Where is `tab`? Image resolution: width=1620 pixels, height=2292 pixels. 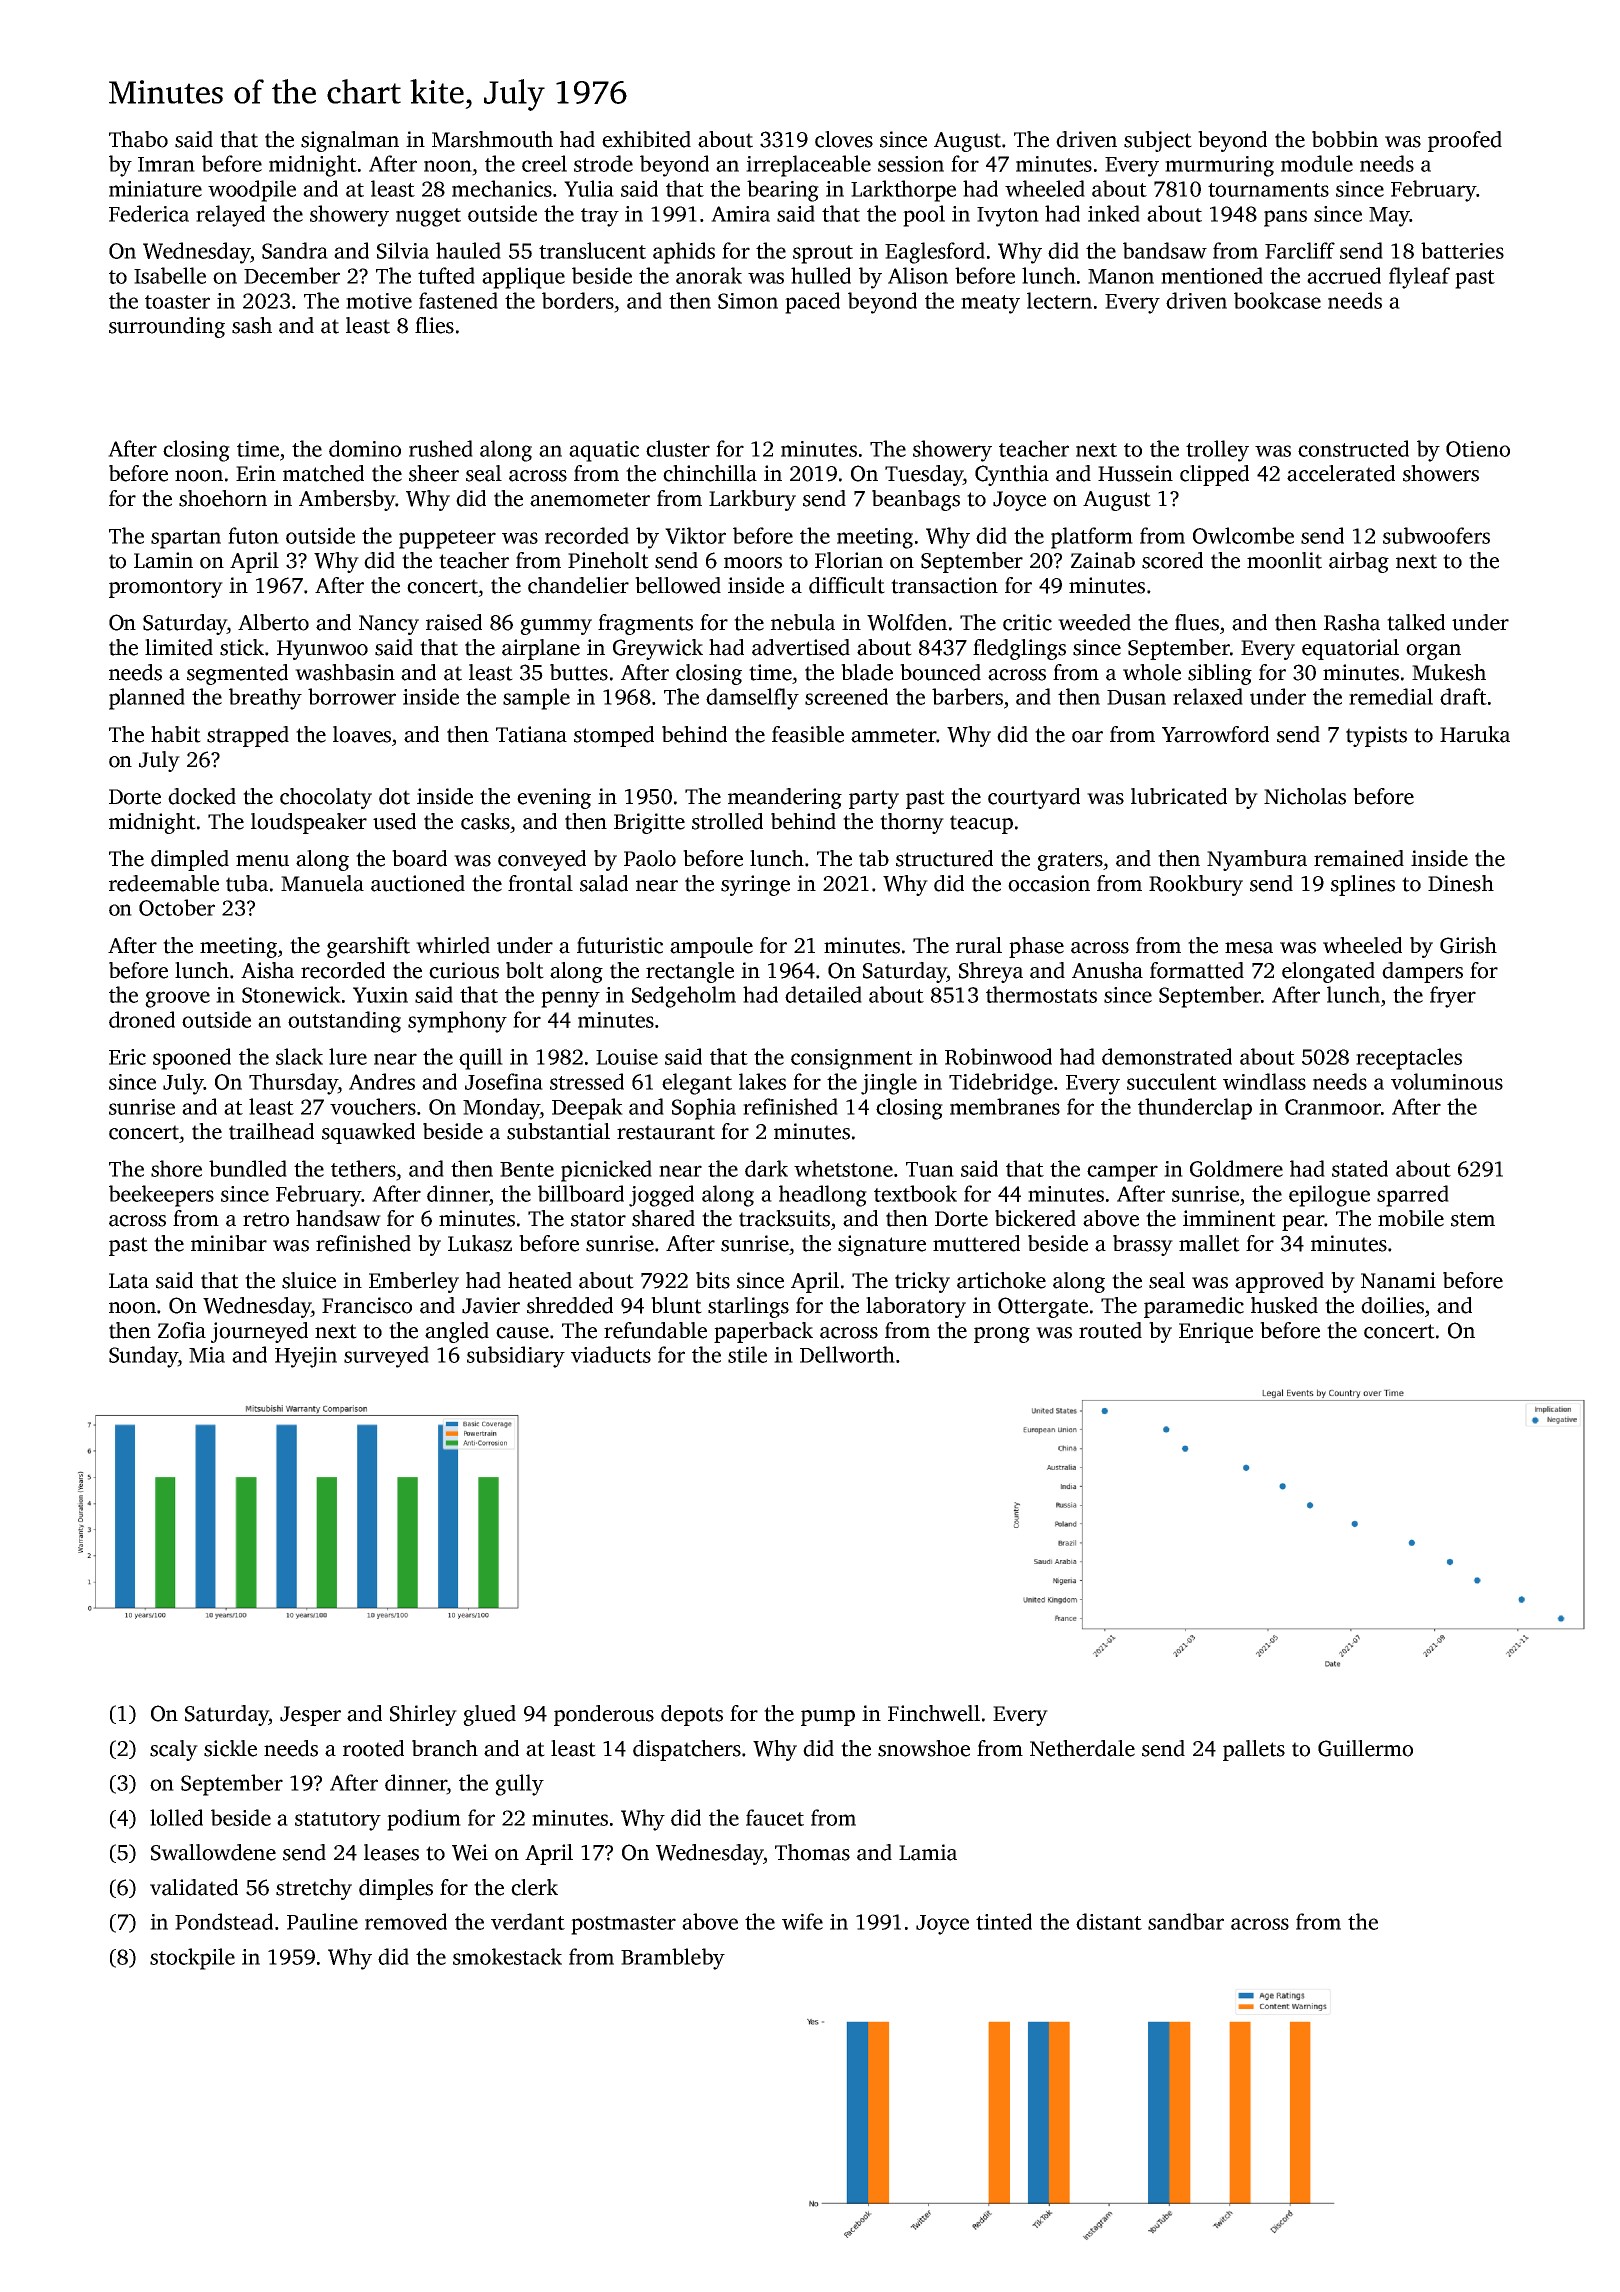
tab is located at coordinates (874, 858).
